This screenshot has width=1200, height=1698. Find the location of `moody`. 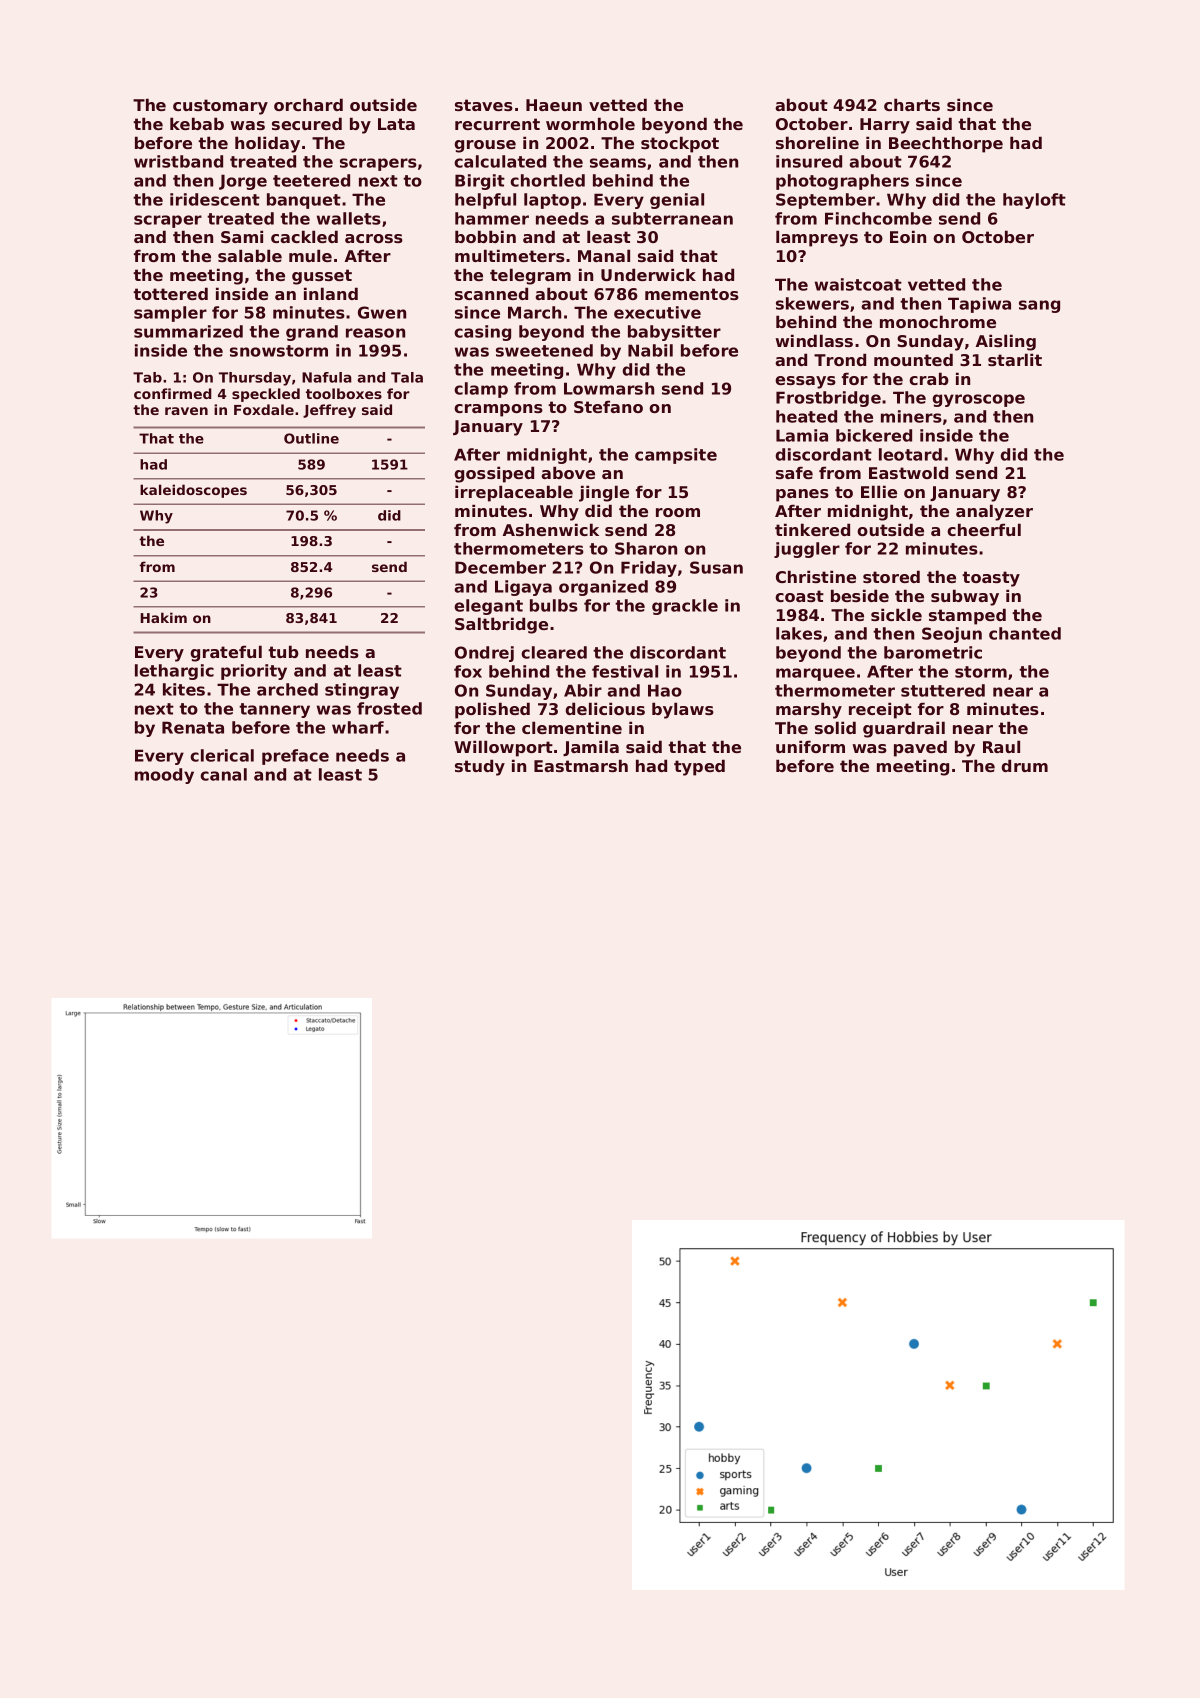

moody is located at coordinates (164, 776).
